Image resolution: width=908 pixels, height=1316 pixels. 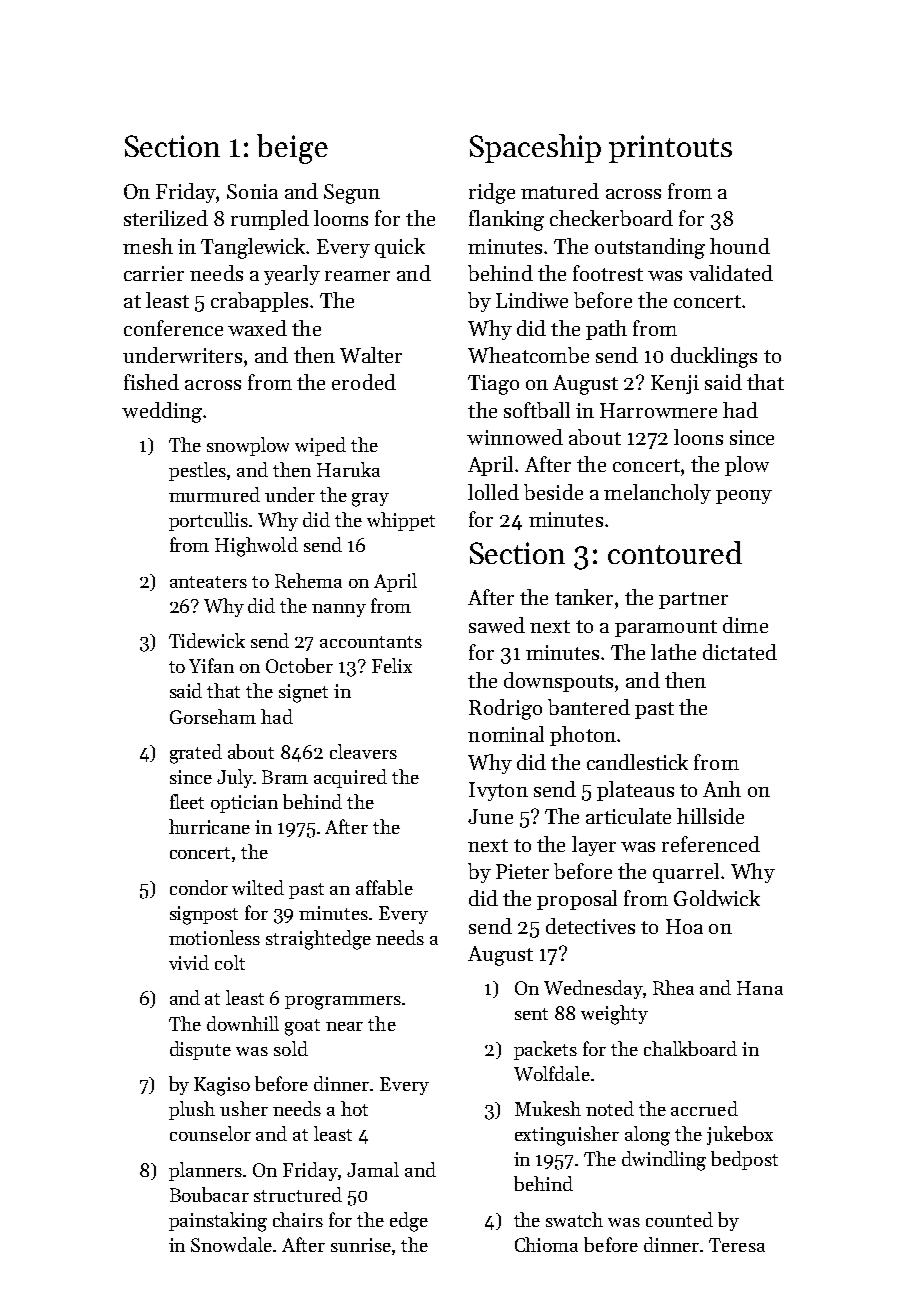 I want to click on pestles, so click(x=197, y=471).
